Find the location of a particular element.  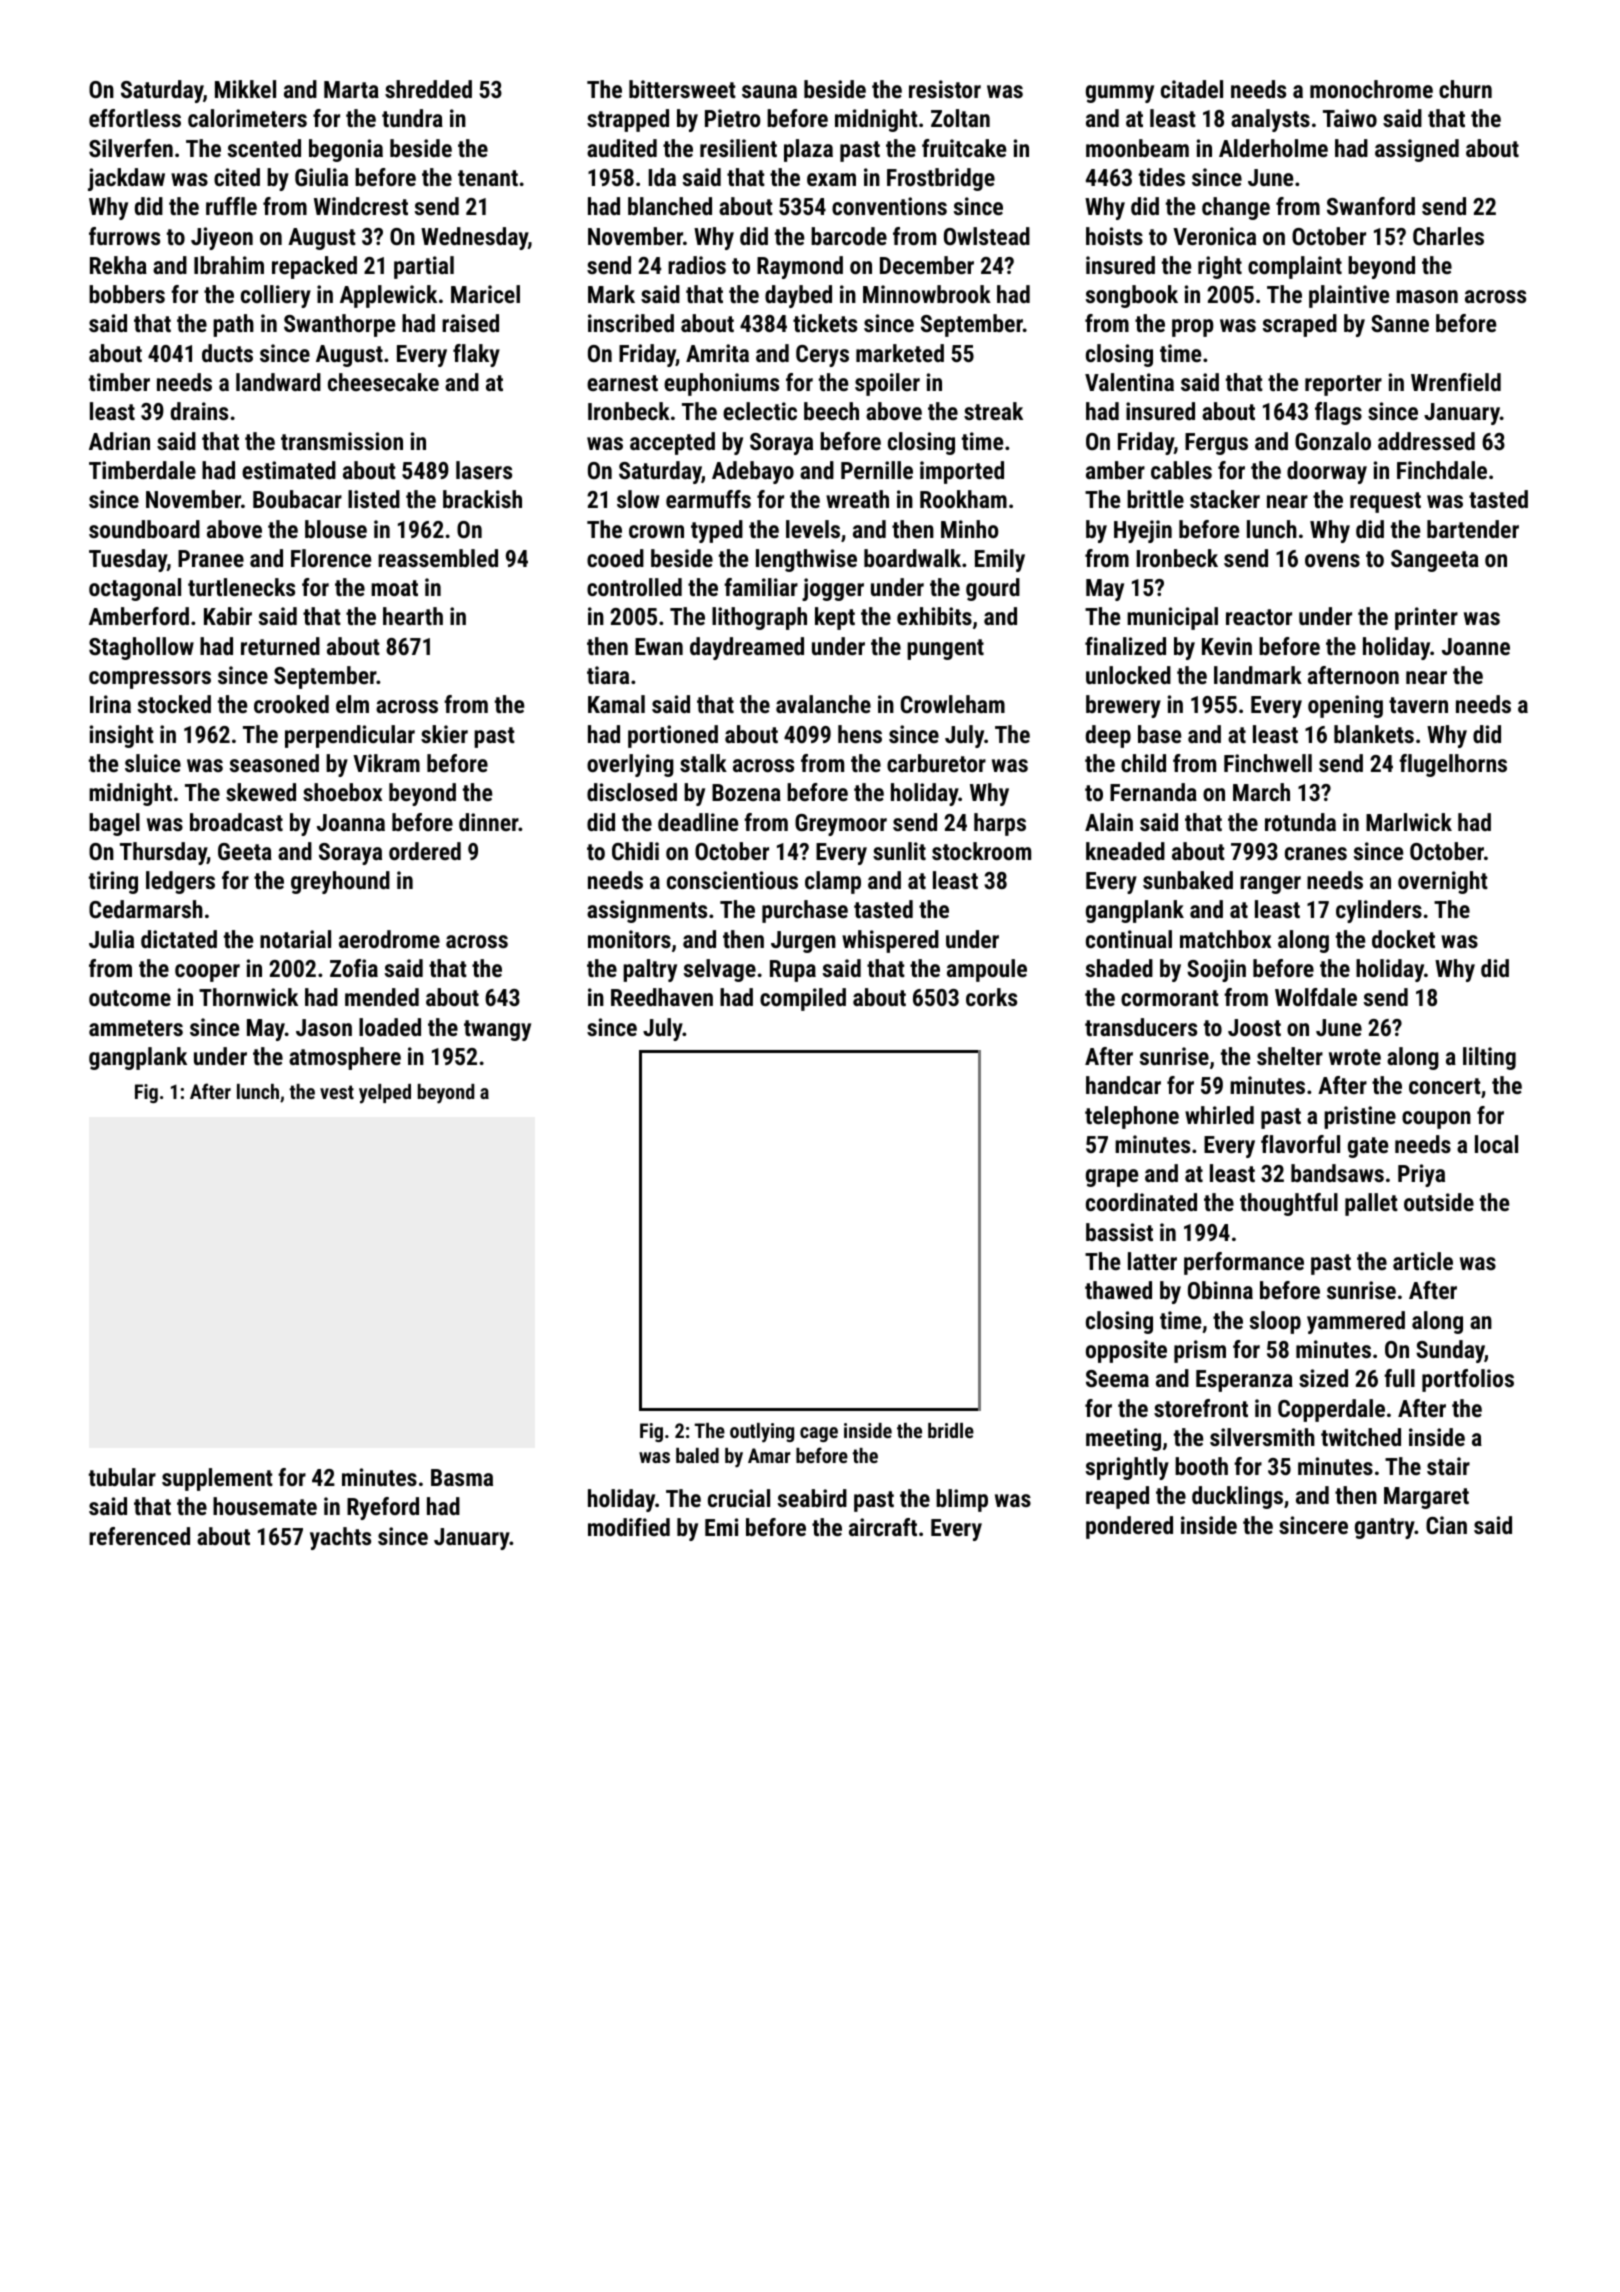

ducts is located at coordinates (227, 353).
